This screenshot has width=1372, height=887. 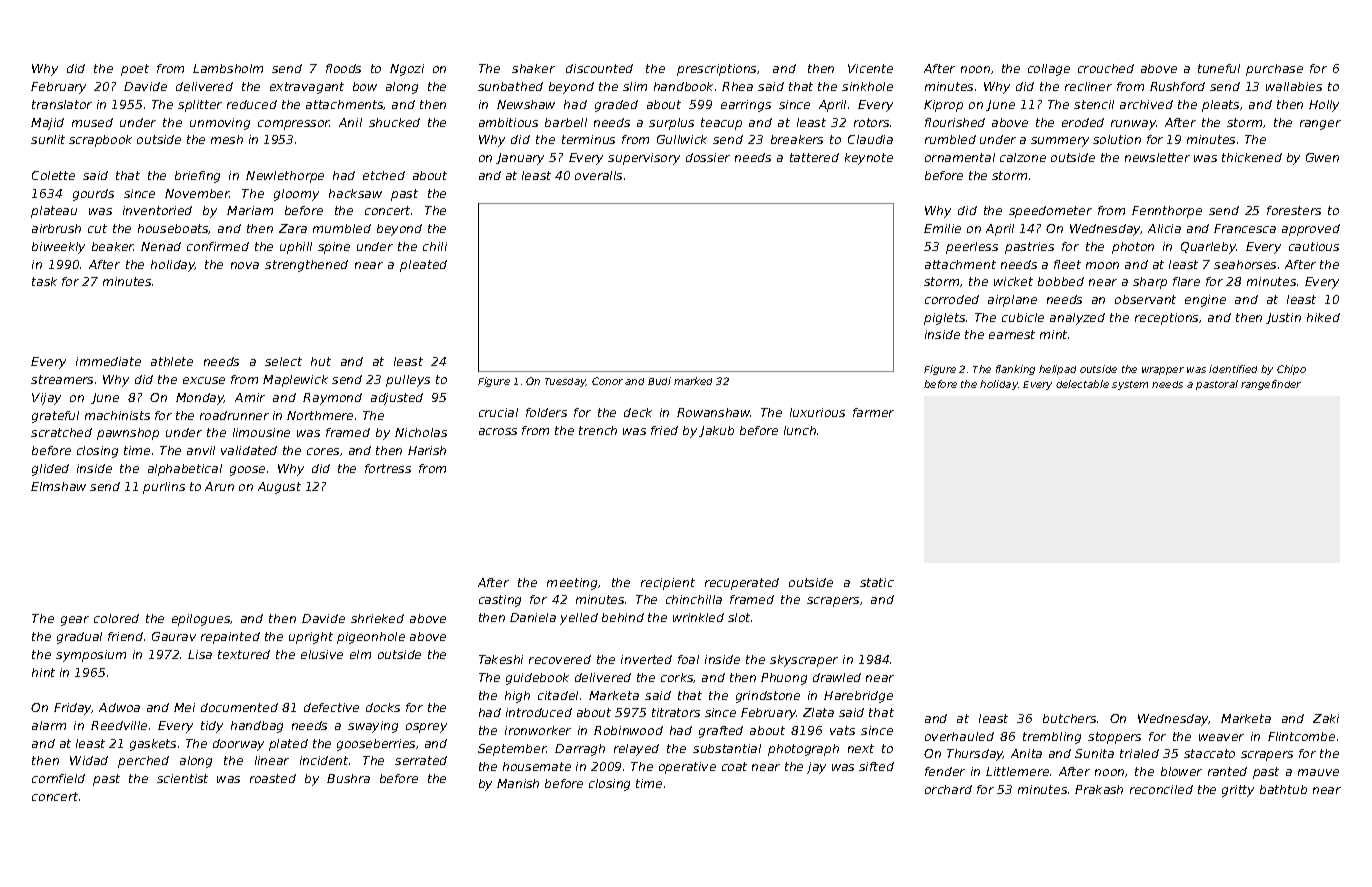 I want to click on floods, so click(x=343, y=68).
